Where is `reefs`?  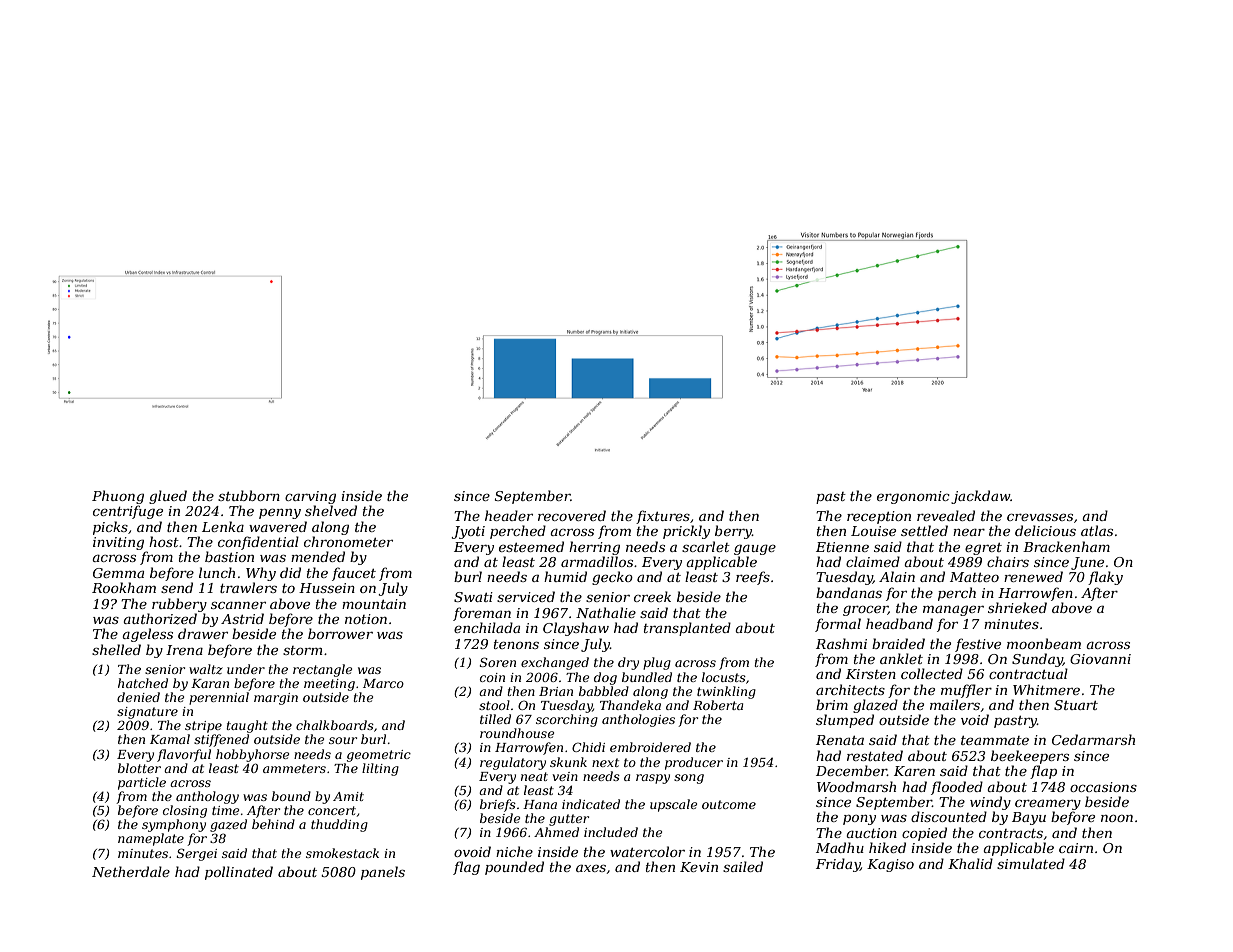 reefs is located at coordinates (753, 578).
